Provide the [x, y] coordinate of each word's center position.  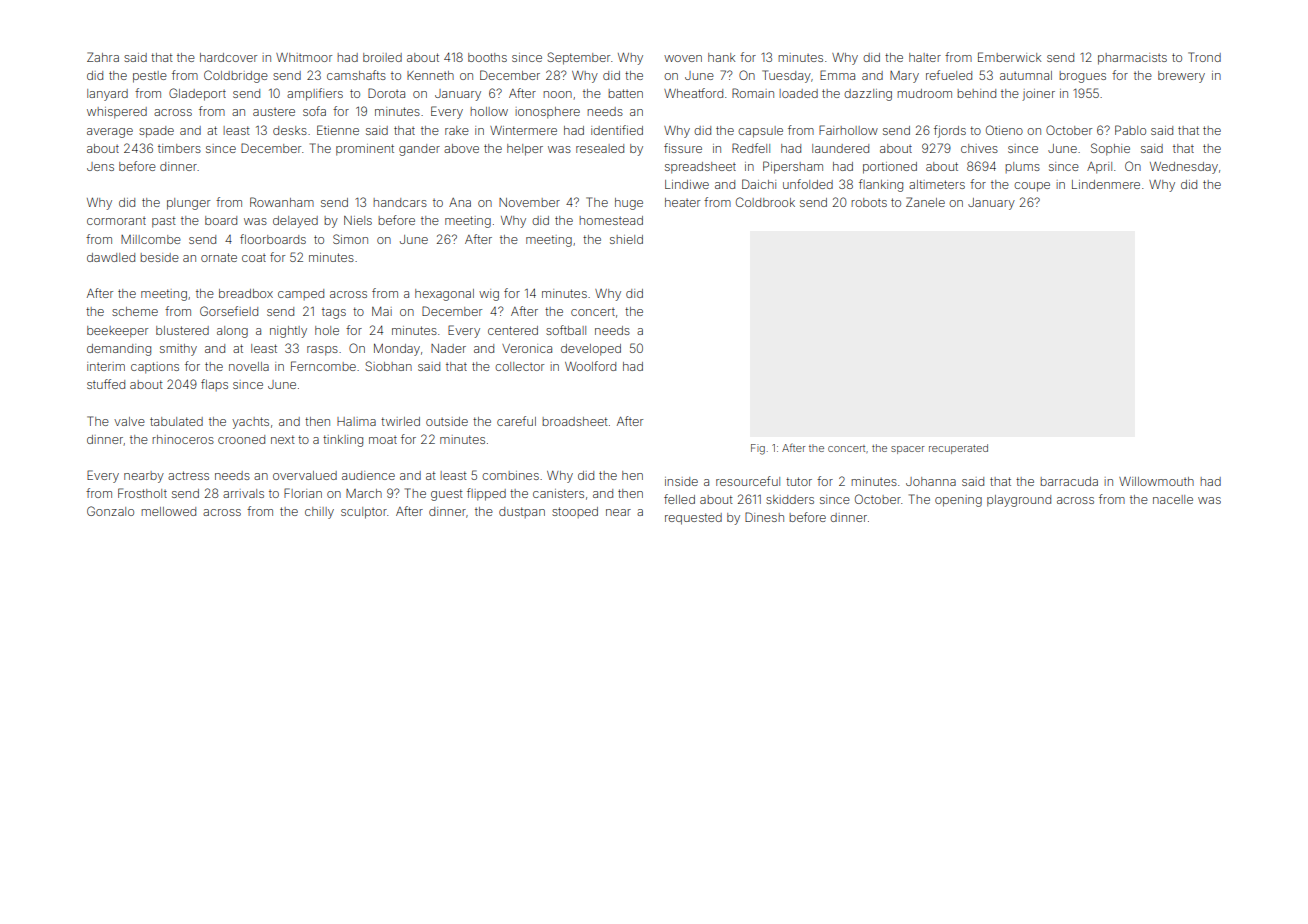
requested [693, 519]
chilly [319, 513]
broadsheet [575, 421]
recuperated [958, 449]
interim [106, 366]
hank [721, 57]
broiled [382, 57]
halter [925, 57]
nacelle [1173, 499]
